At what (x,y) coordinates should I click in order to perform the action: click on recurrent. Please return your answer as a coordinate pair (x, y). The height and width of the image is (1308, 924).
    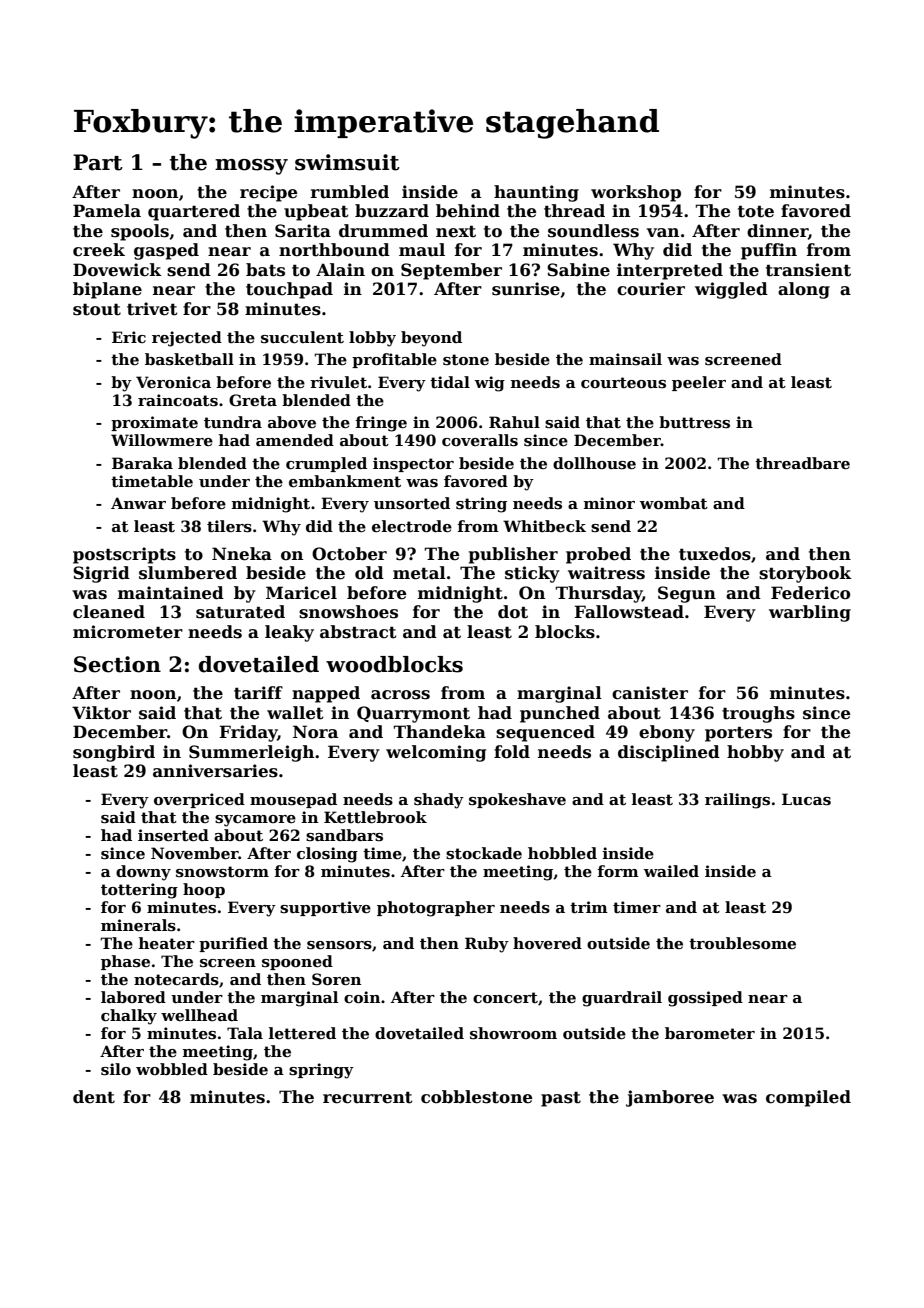
    Looking at the image, I should click on (368, 1097).
